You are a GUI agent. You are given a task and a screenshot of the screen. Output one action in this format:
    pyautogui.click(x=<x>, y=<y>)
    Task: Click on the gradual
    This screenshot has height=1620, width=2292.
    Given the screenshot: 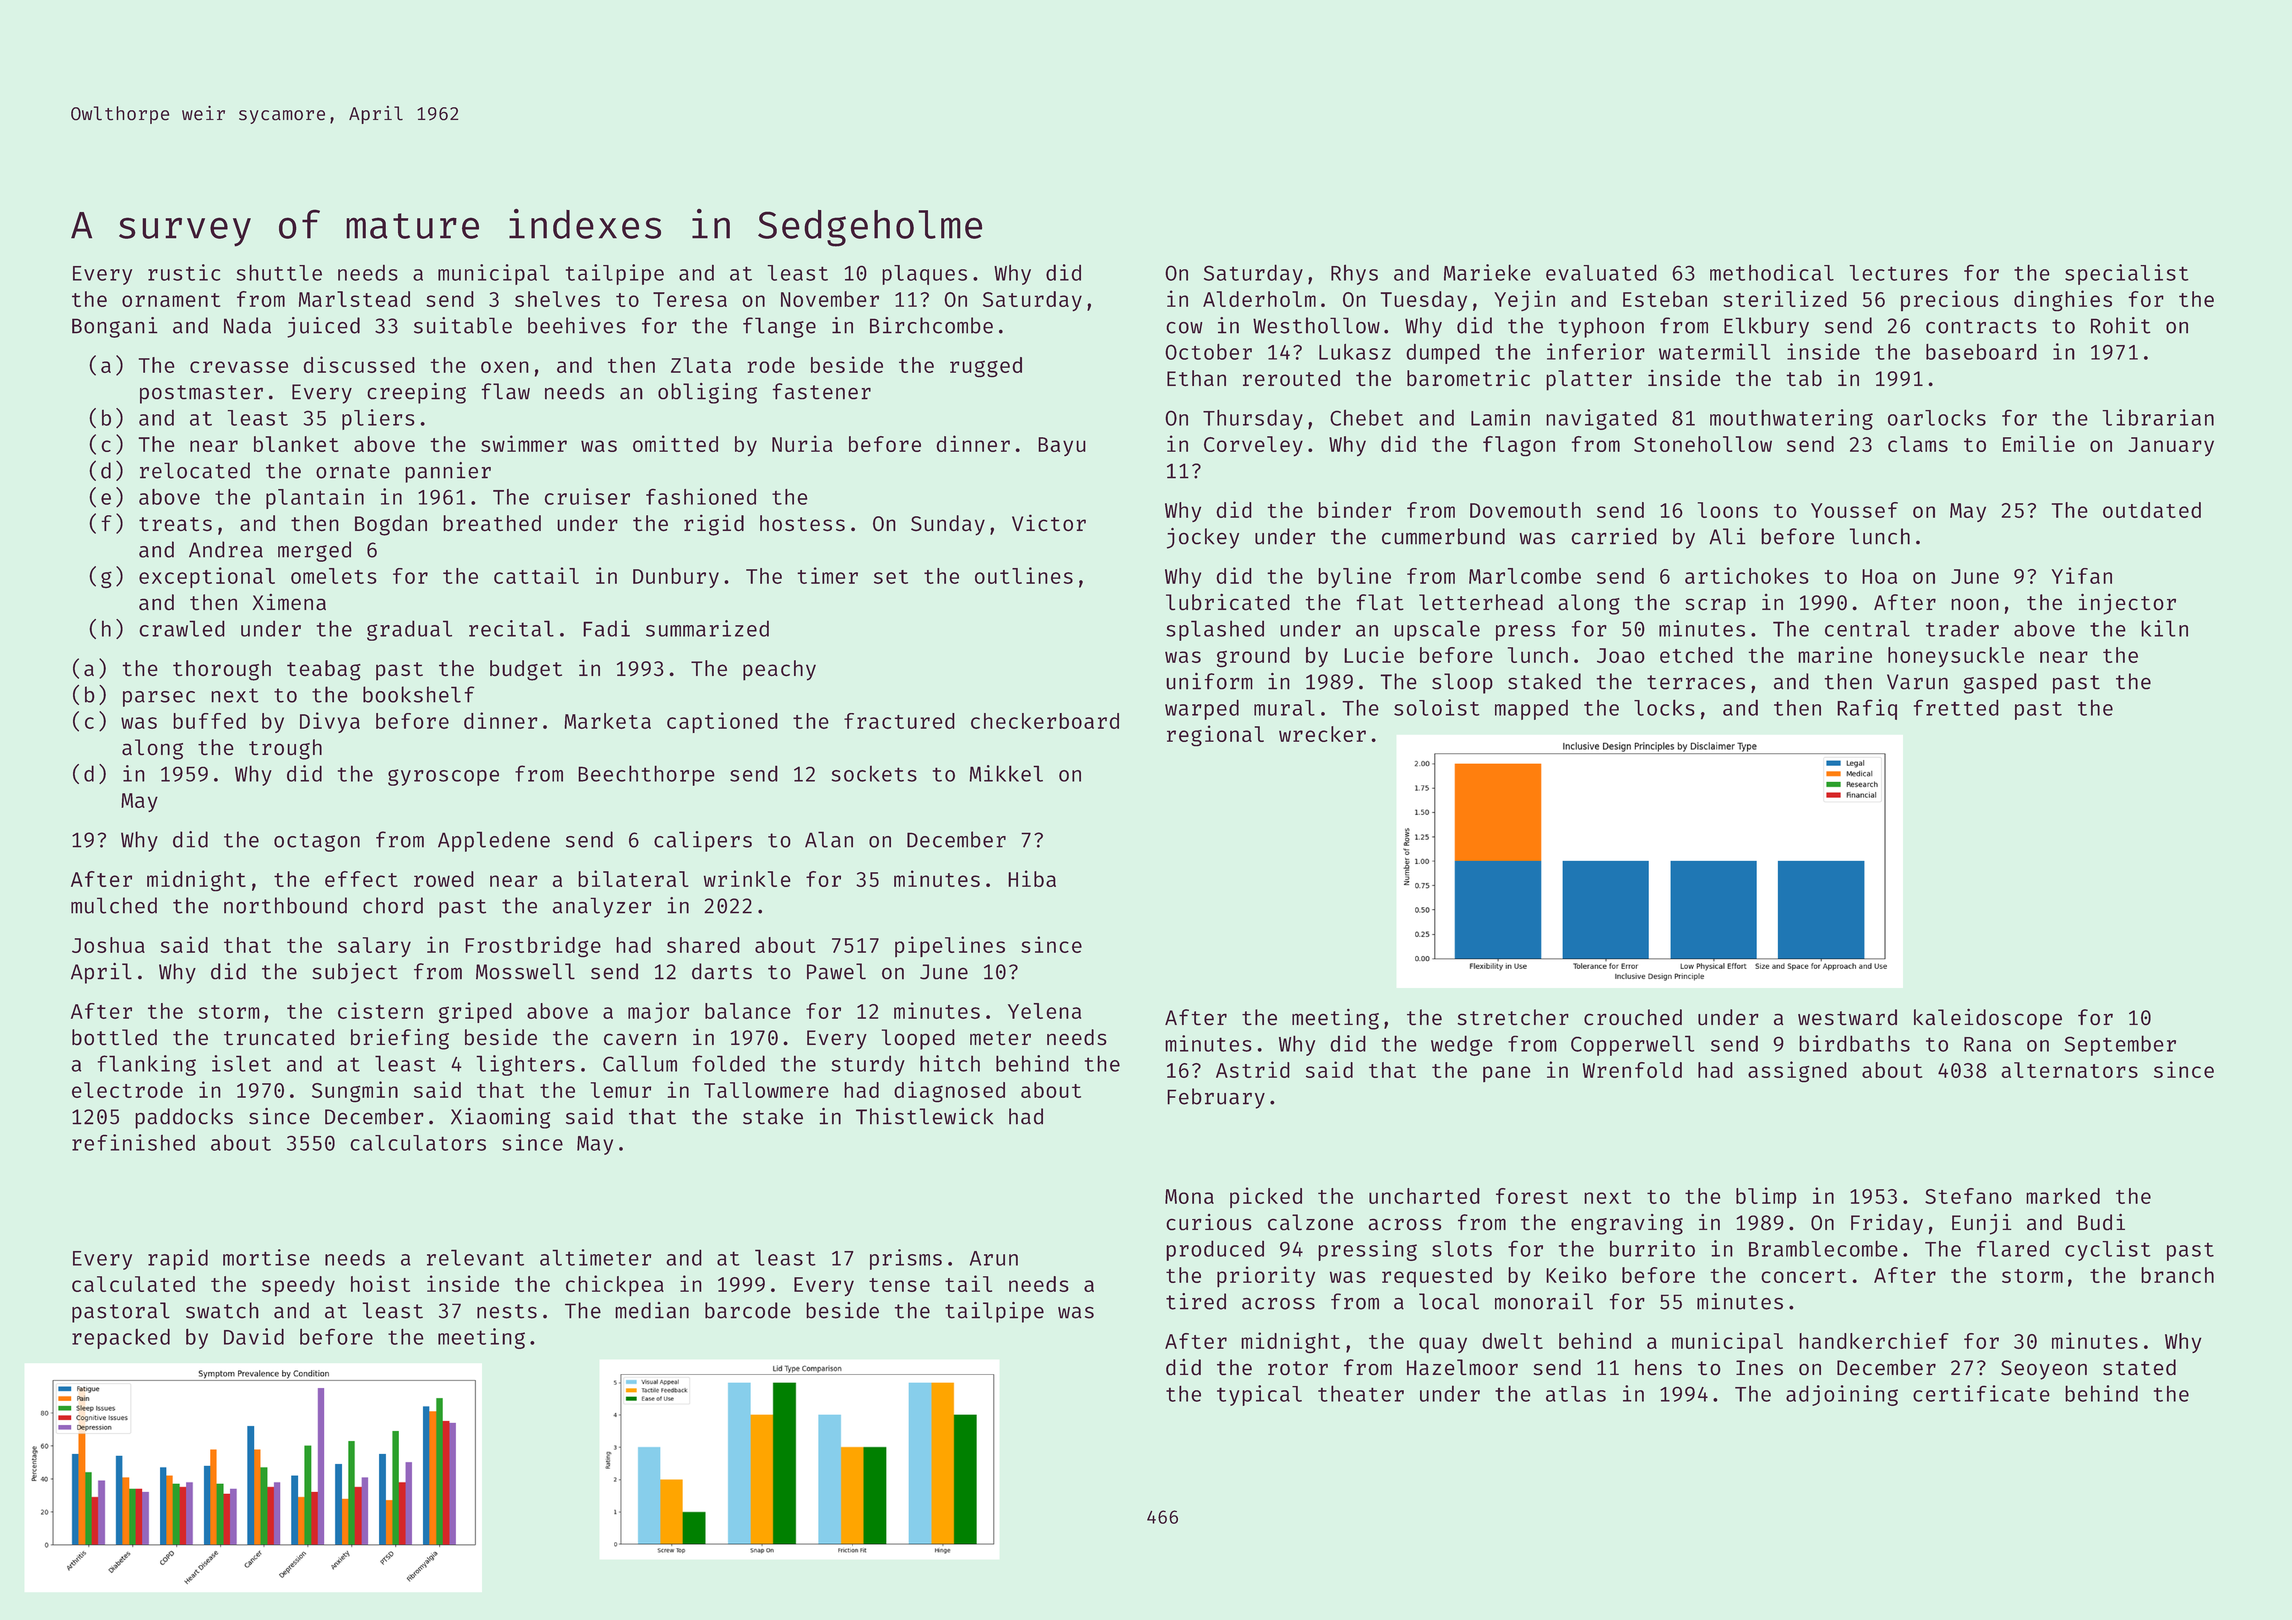 What is the action you would take?
    pyautogui.click(x=409, y=630)
